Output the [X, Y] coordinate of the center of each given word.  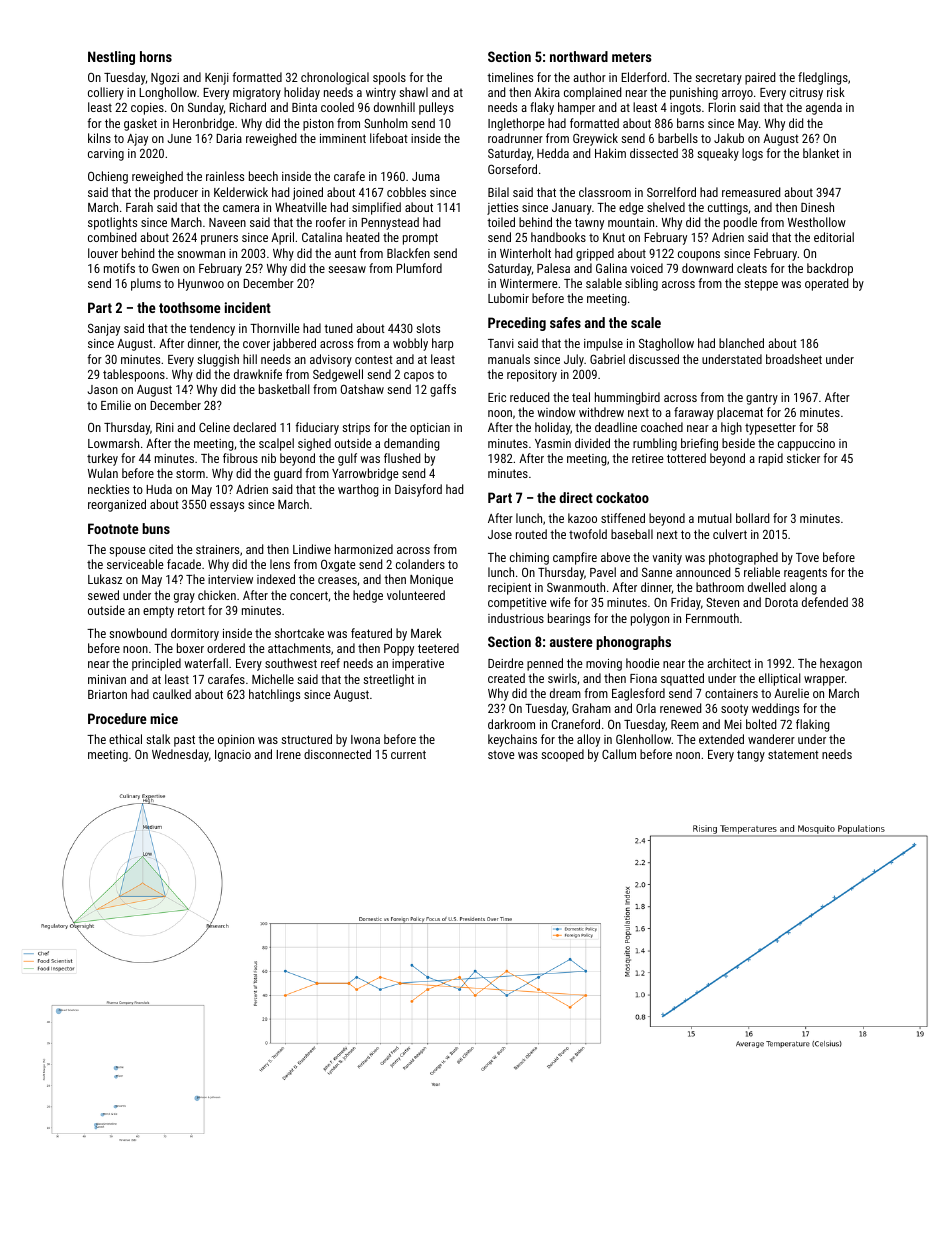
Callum [619, 754]
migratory [257, 94]
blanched [741, 343]
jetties [502, 209]
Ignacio [233, 756]
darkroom [511, 724]
